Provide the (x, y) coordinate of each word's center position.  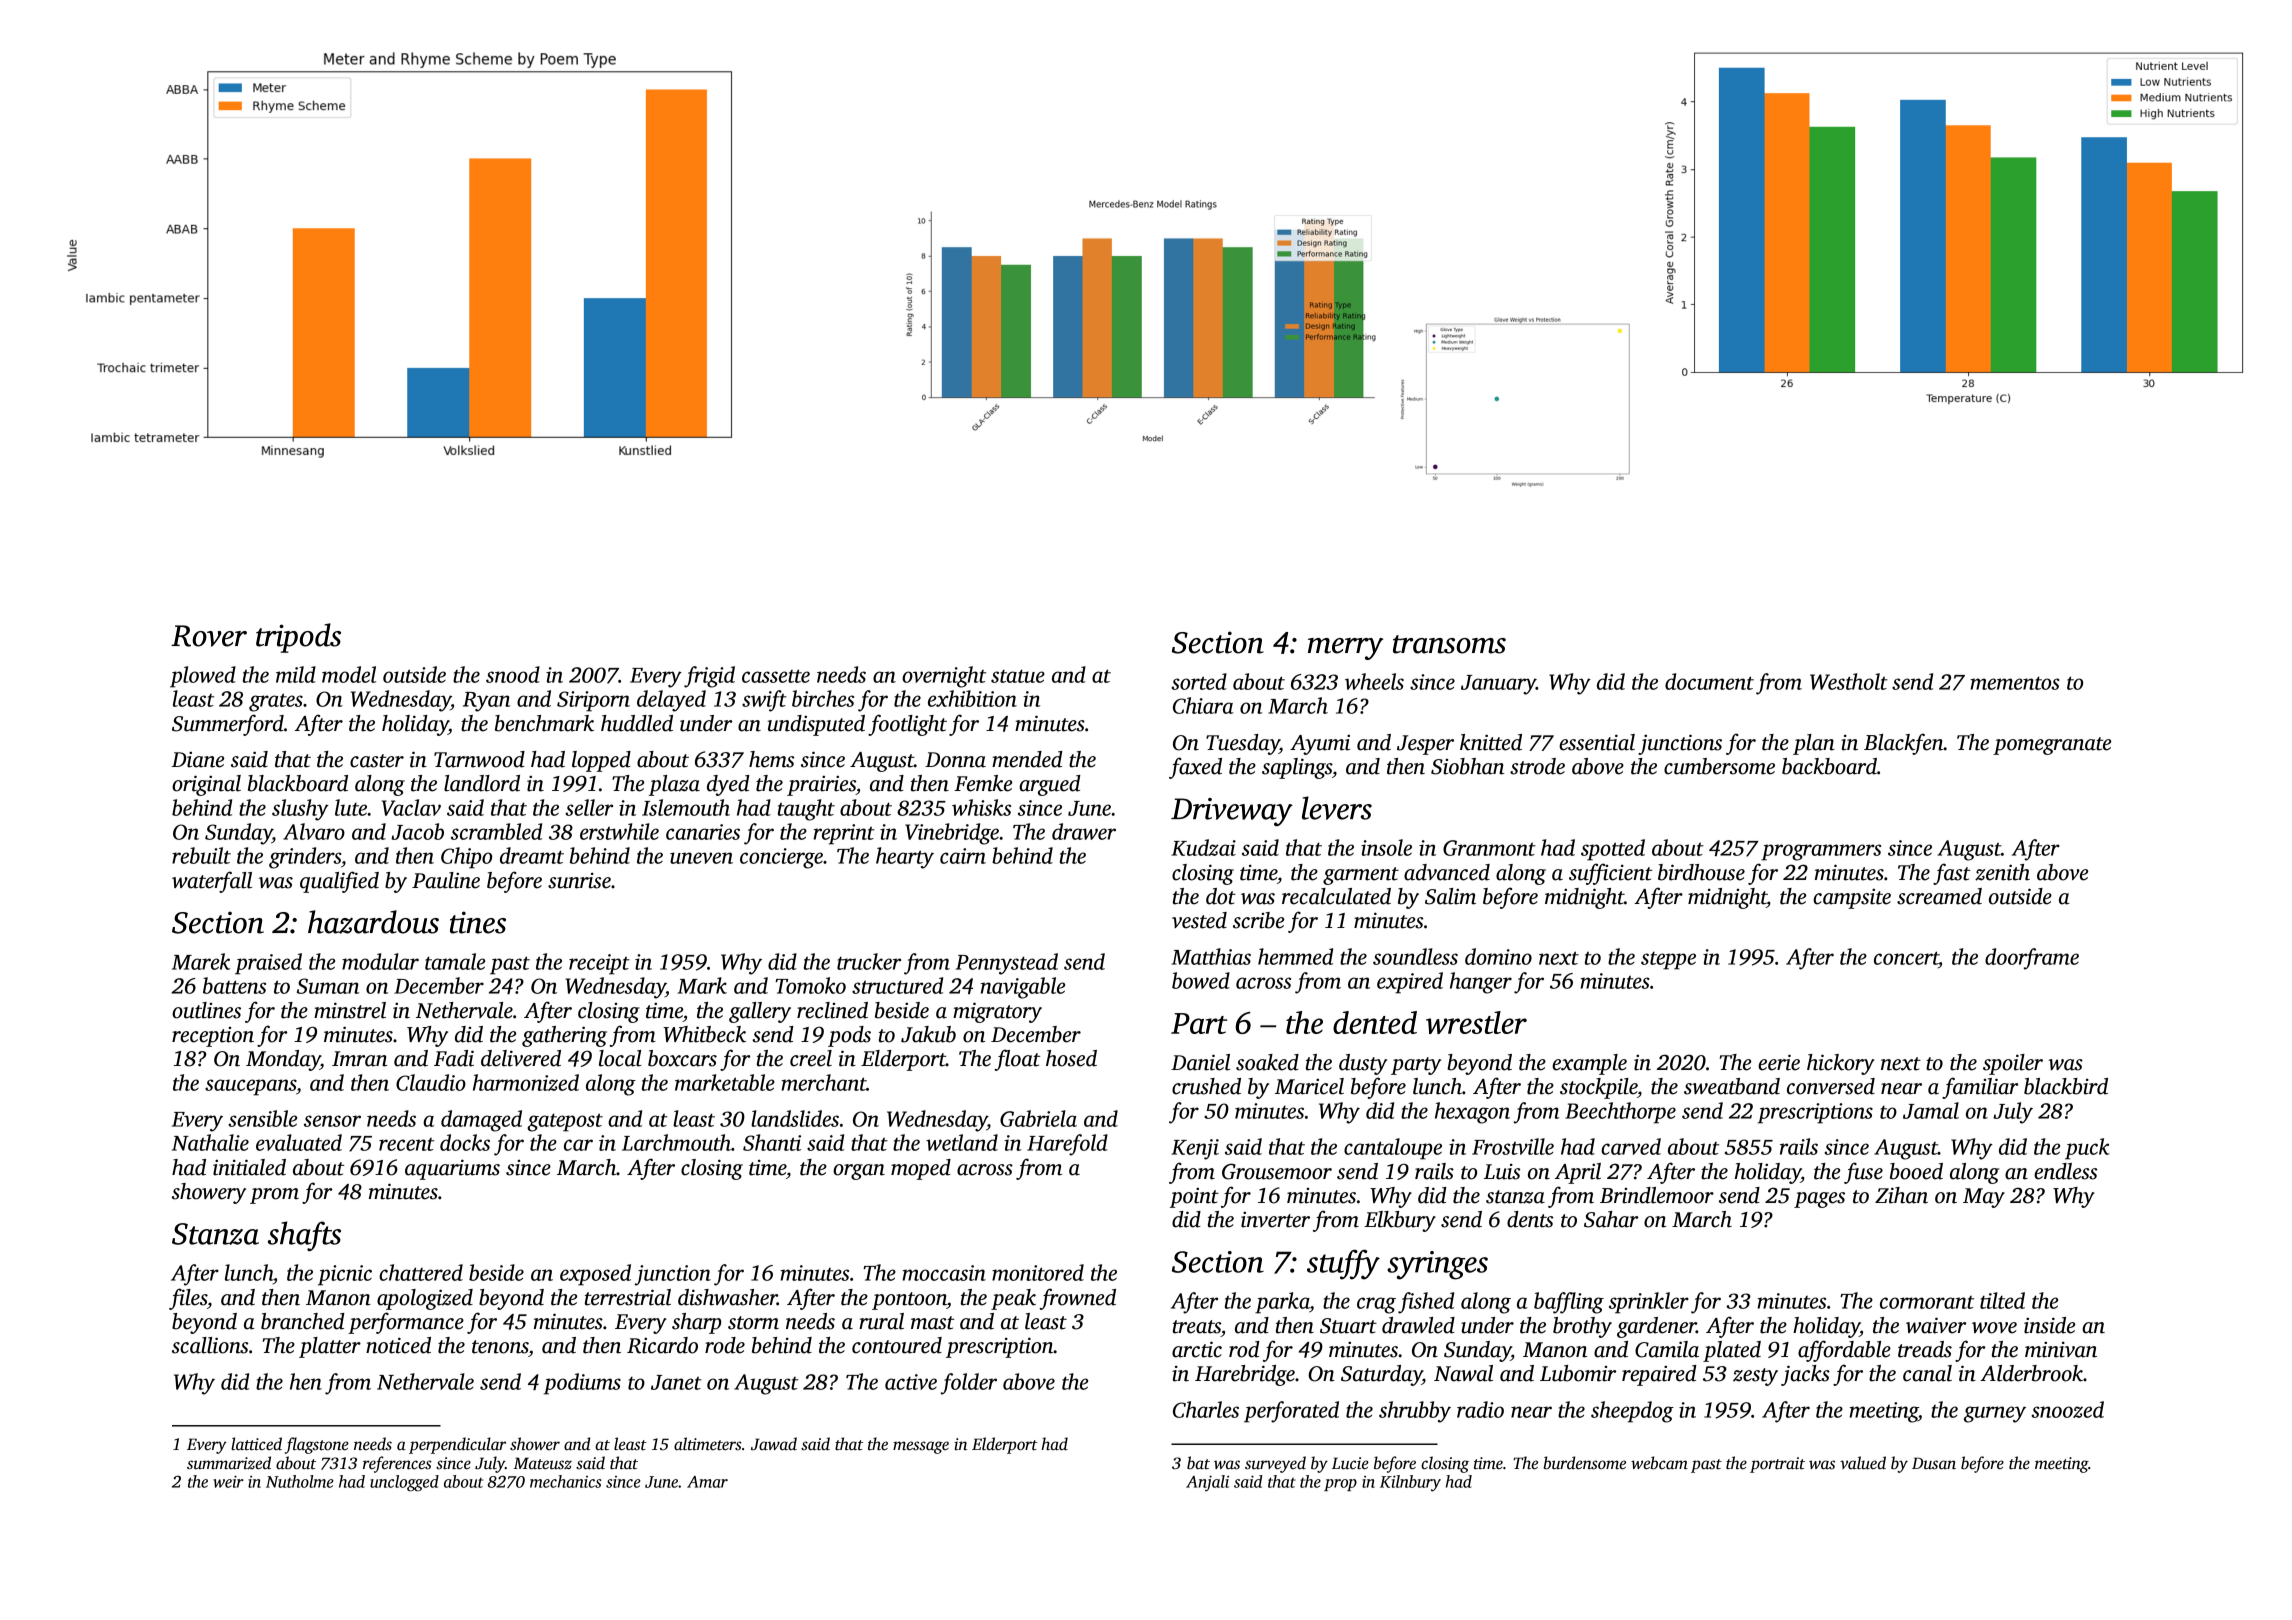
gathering (564, 1036)
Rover (209, 636)
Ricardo (662, 1345)
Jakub (928, 1034)
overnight (944, 677)
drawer (1084, 831)
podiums (582, 1384)
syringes (1437, 1265)
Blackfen (1904, 744)
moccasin (944, 1273)
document (1709, 681)
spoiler (2013, 1064)
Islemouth (686, 807)
